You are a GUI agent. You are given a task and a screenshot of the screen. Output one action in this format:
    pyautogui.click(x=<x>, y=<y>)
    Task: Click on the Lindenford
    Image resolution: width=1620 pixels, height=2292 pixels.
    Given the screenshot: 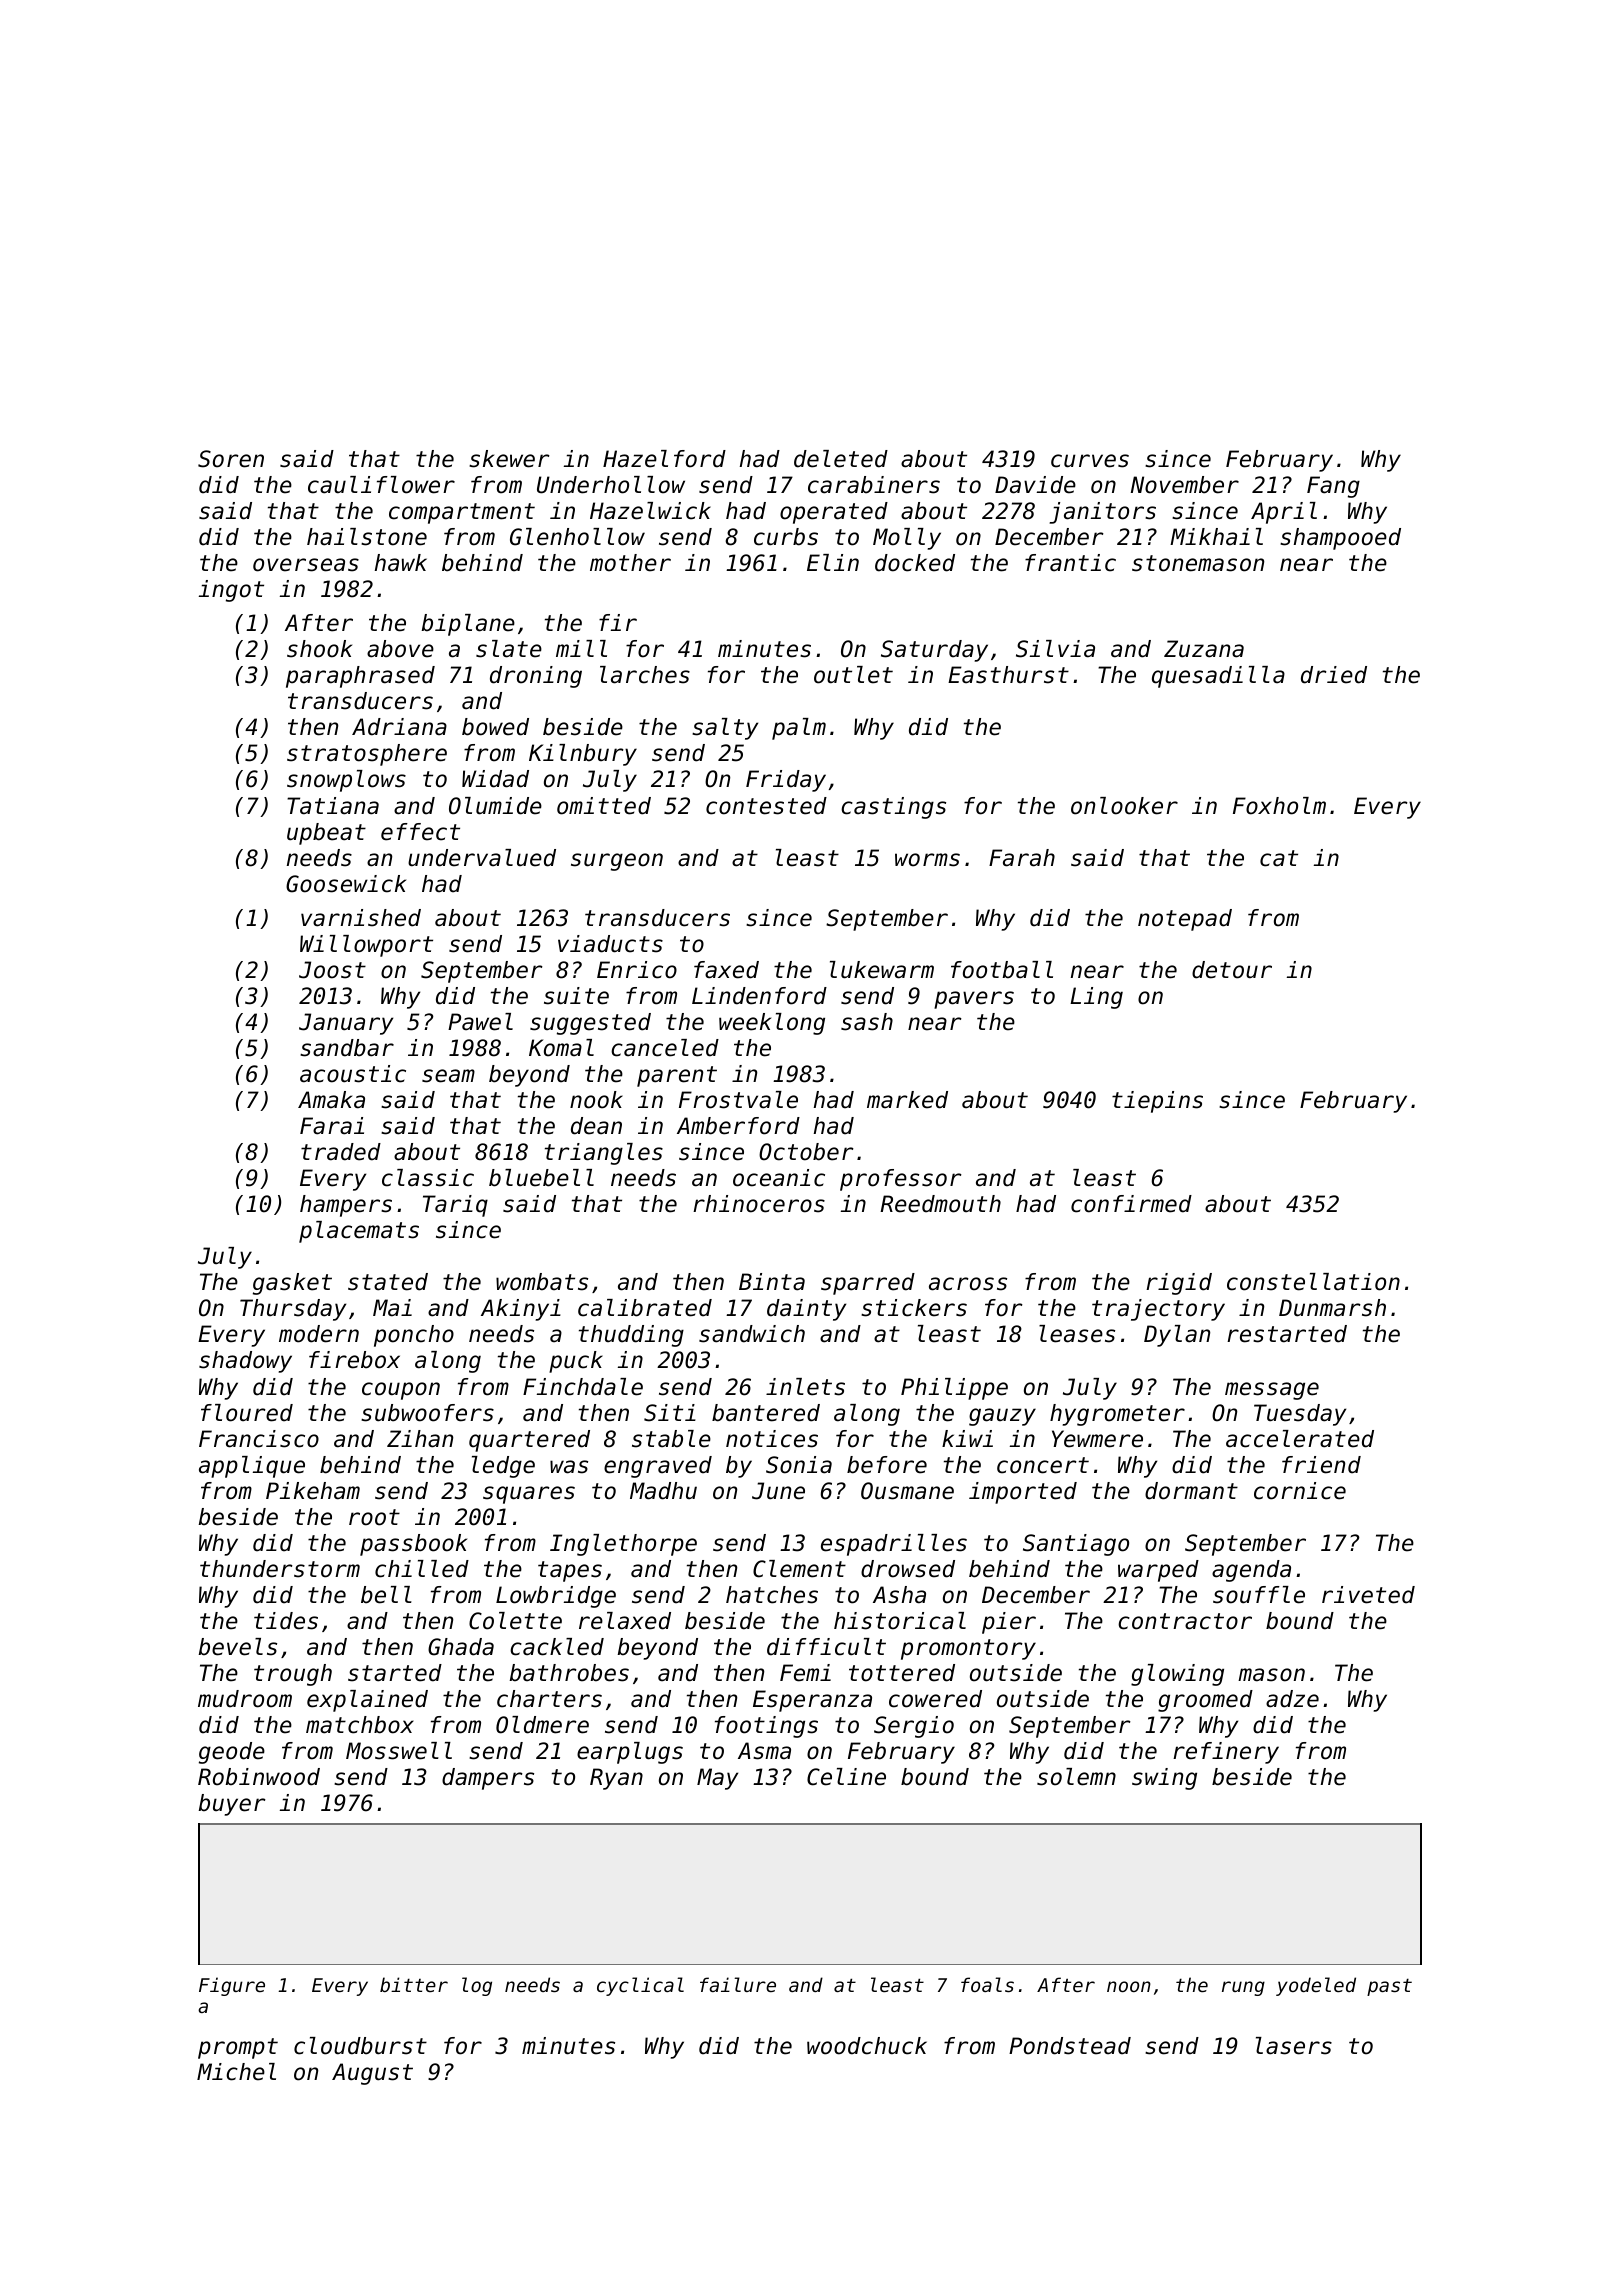 What is the action you would take?
    pyautogui.click(x=759, y=996)
